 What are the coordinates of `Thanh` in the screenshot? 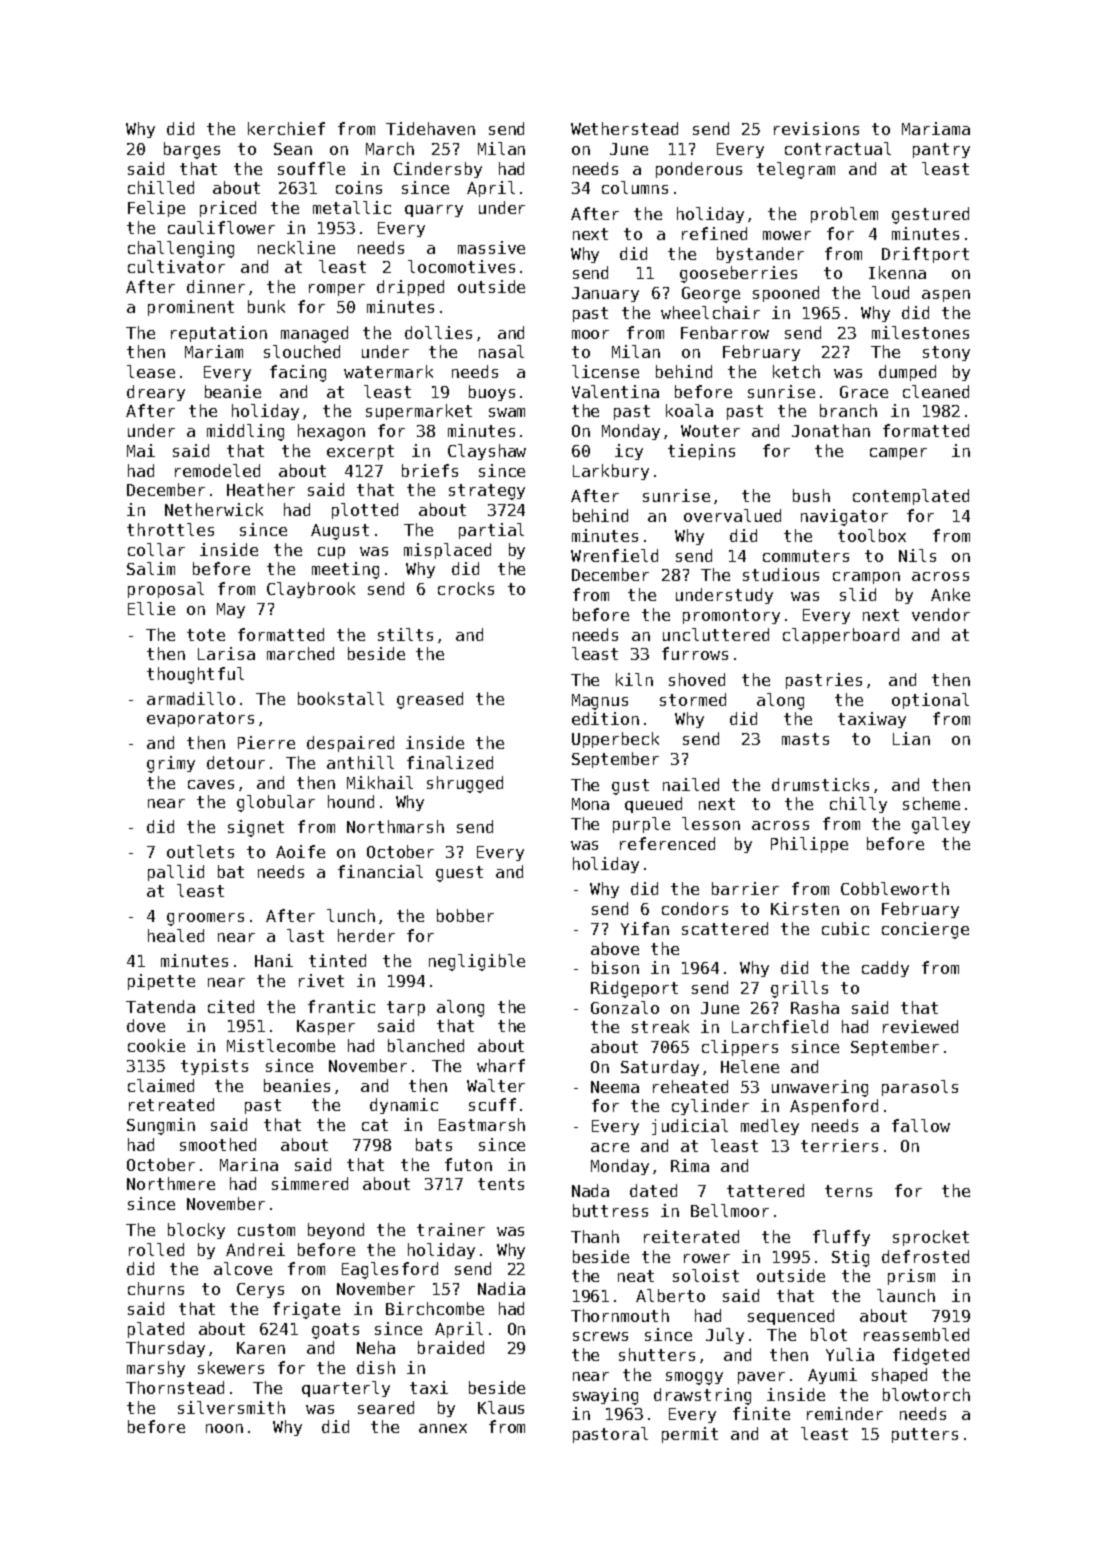 It's located at (595, 1236).
